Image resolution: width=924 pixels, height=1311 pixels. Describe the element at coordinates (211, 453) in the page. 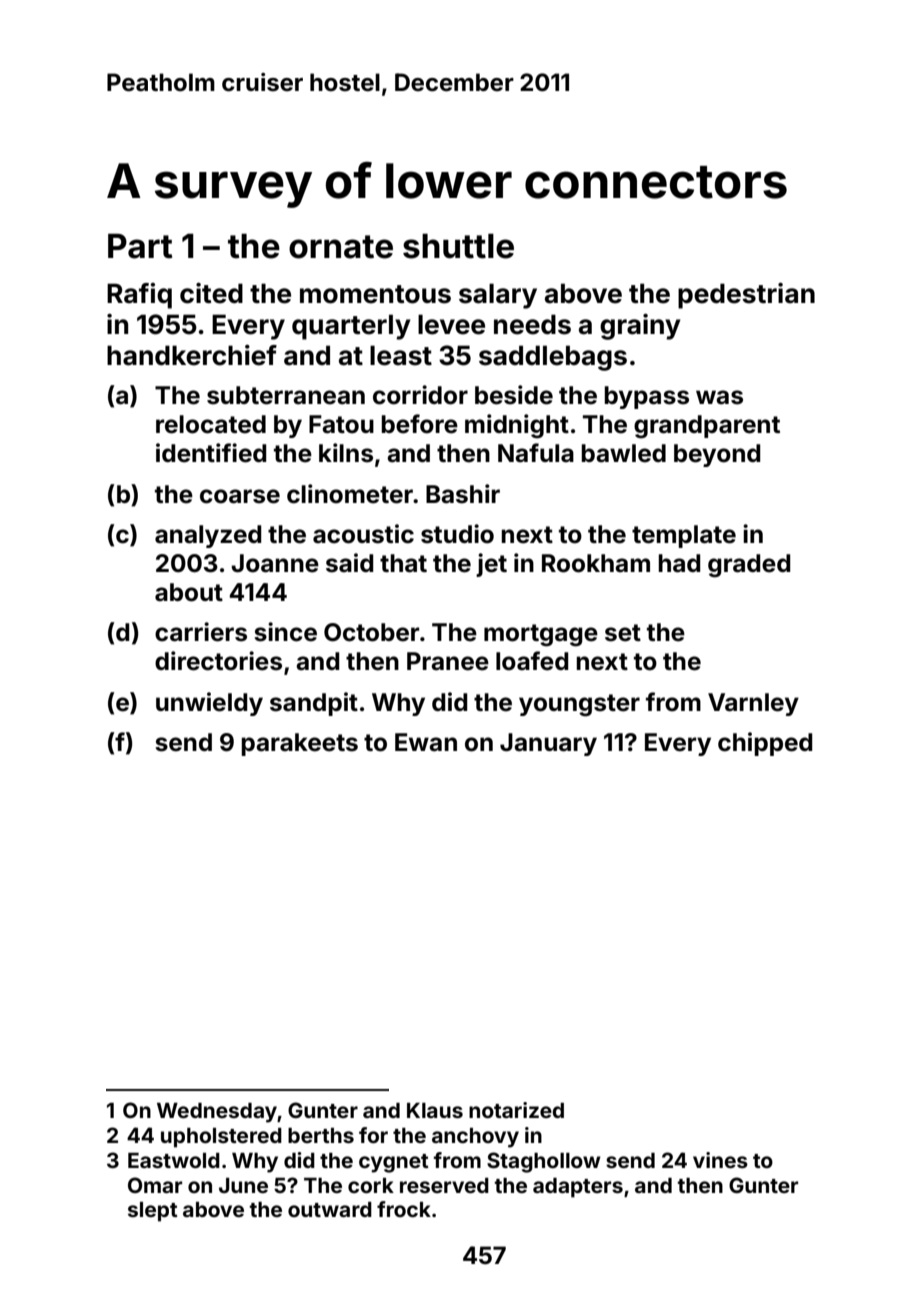

I see `identified` at that location.
